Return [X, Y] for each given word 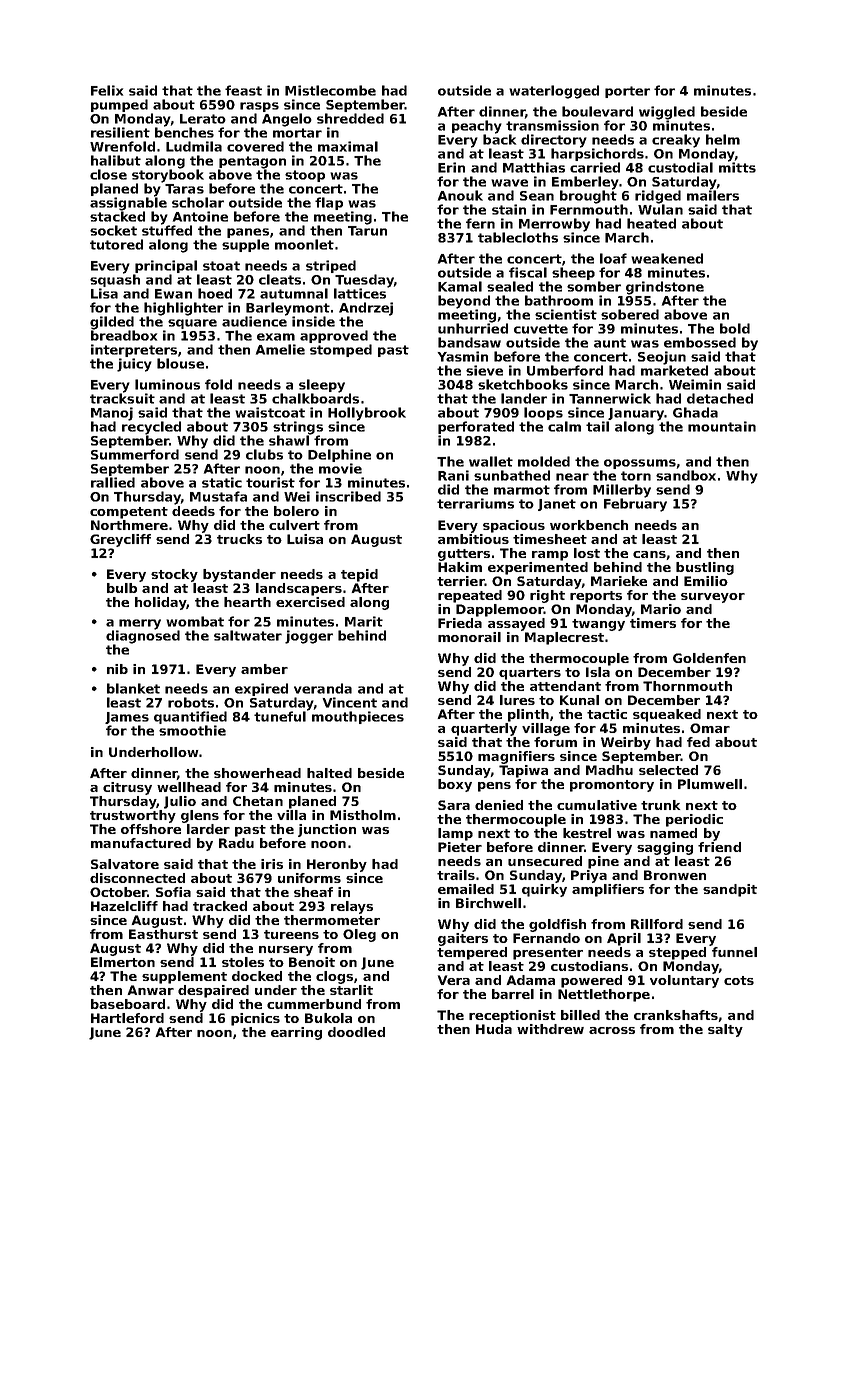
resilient [120, 132]
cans [649, 554]
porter [627, 92]
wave [509, 183]
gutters [464, 555]
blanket [133, 688]
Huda [494, 1029]
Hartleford [127, 1018]
